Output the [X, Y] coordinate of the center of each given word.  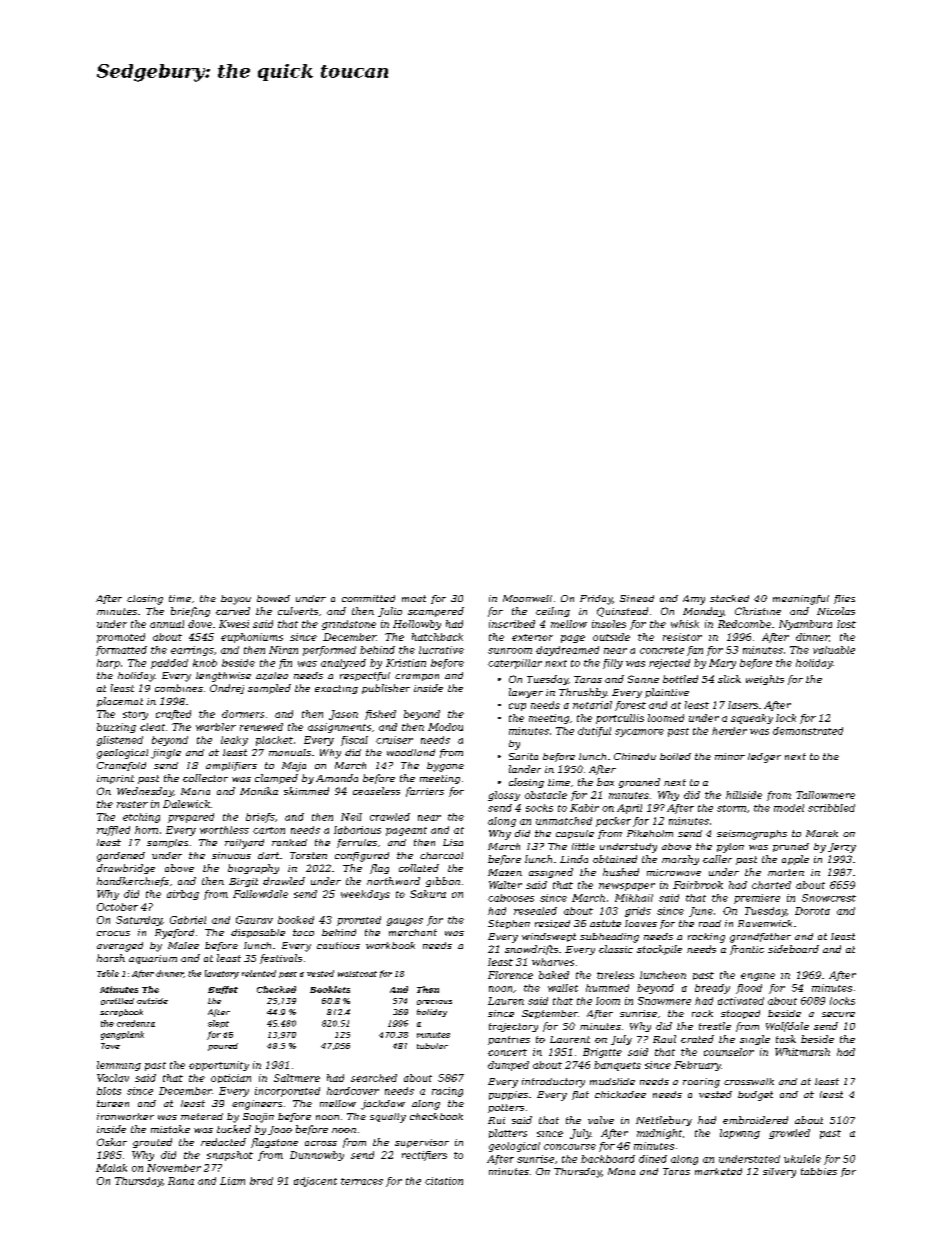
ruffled [113, 831]
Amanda [337, 778]
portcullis [620, 719]
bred [261, 1181]
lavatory [222, 974]
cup [517, 707]
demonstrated [808, 731]
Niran [283, 650]
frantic [747, 950]
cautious [338, 945]
